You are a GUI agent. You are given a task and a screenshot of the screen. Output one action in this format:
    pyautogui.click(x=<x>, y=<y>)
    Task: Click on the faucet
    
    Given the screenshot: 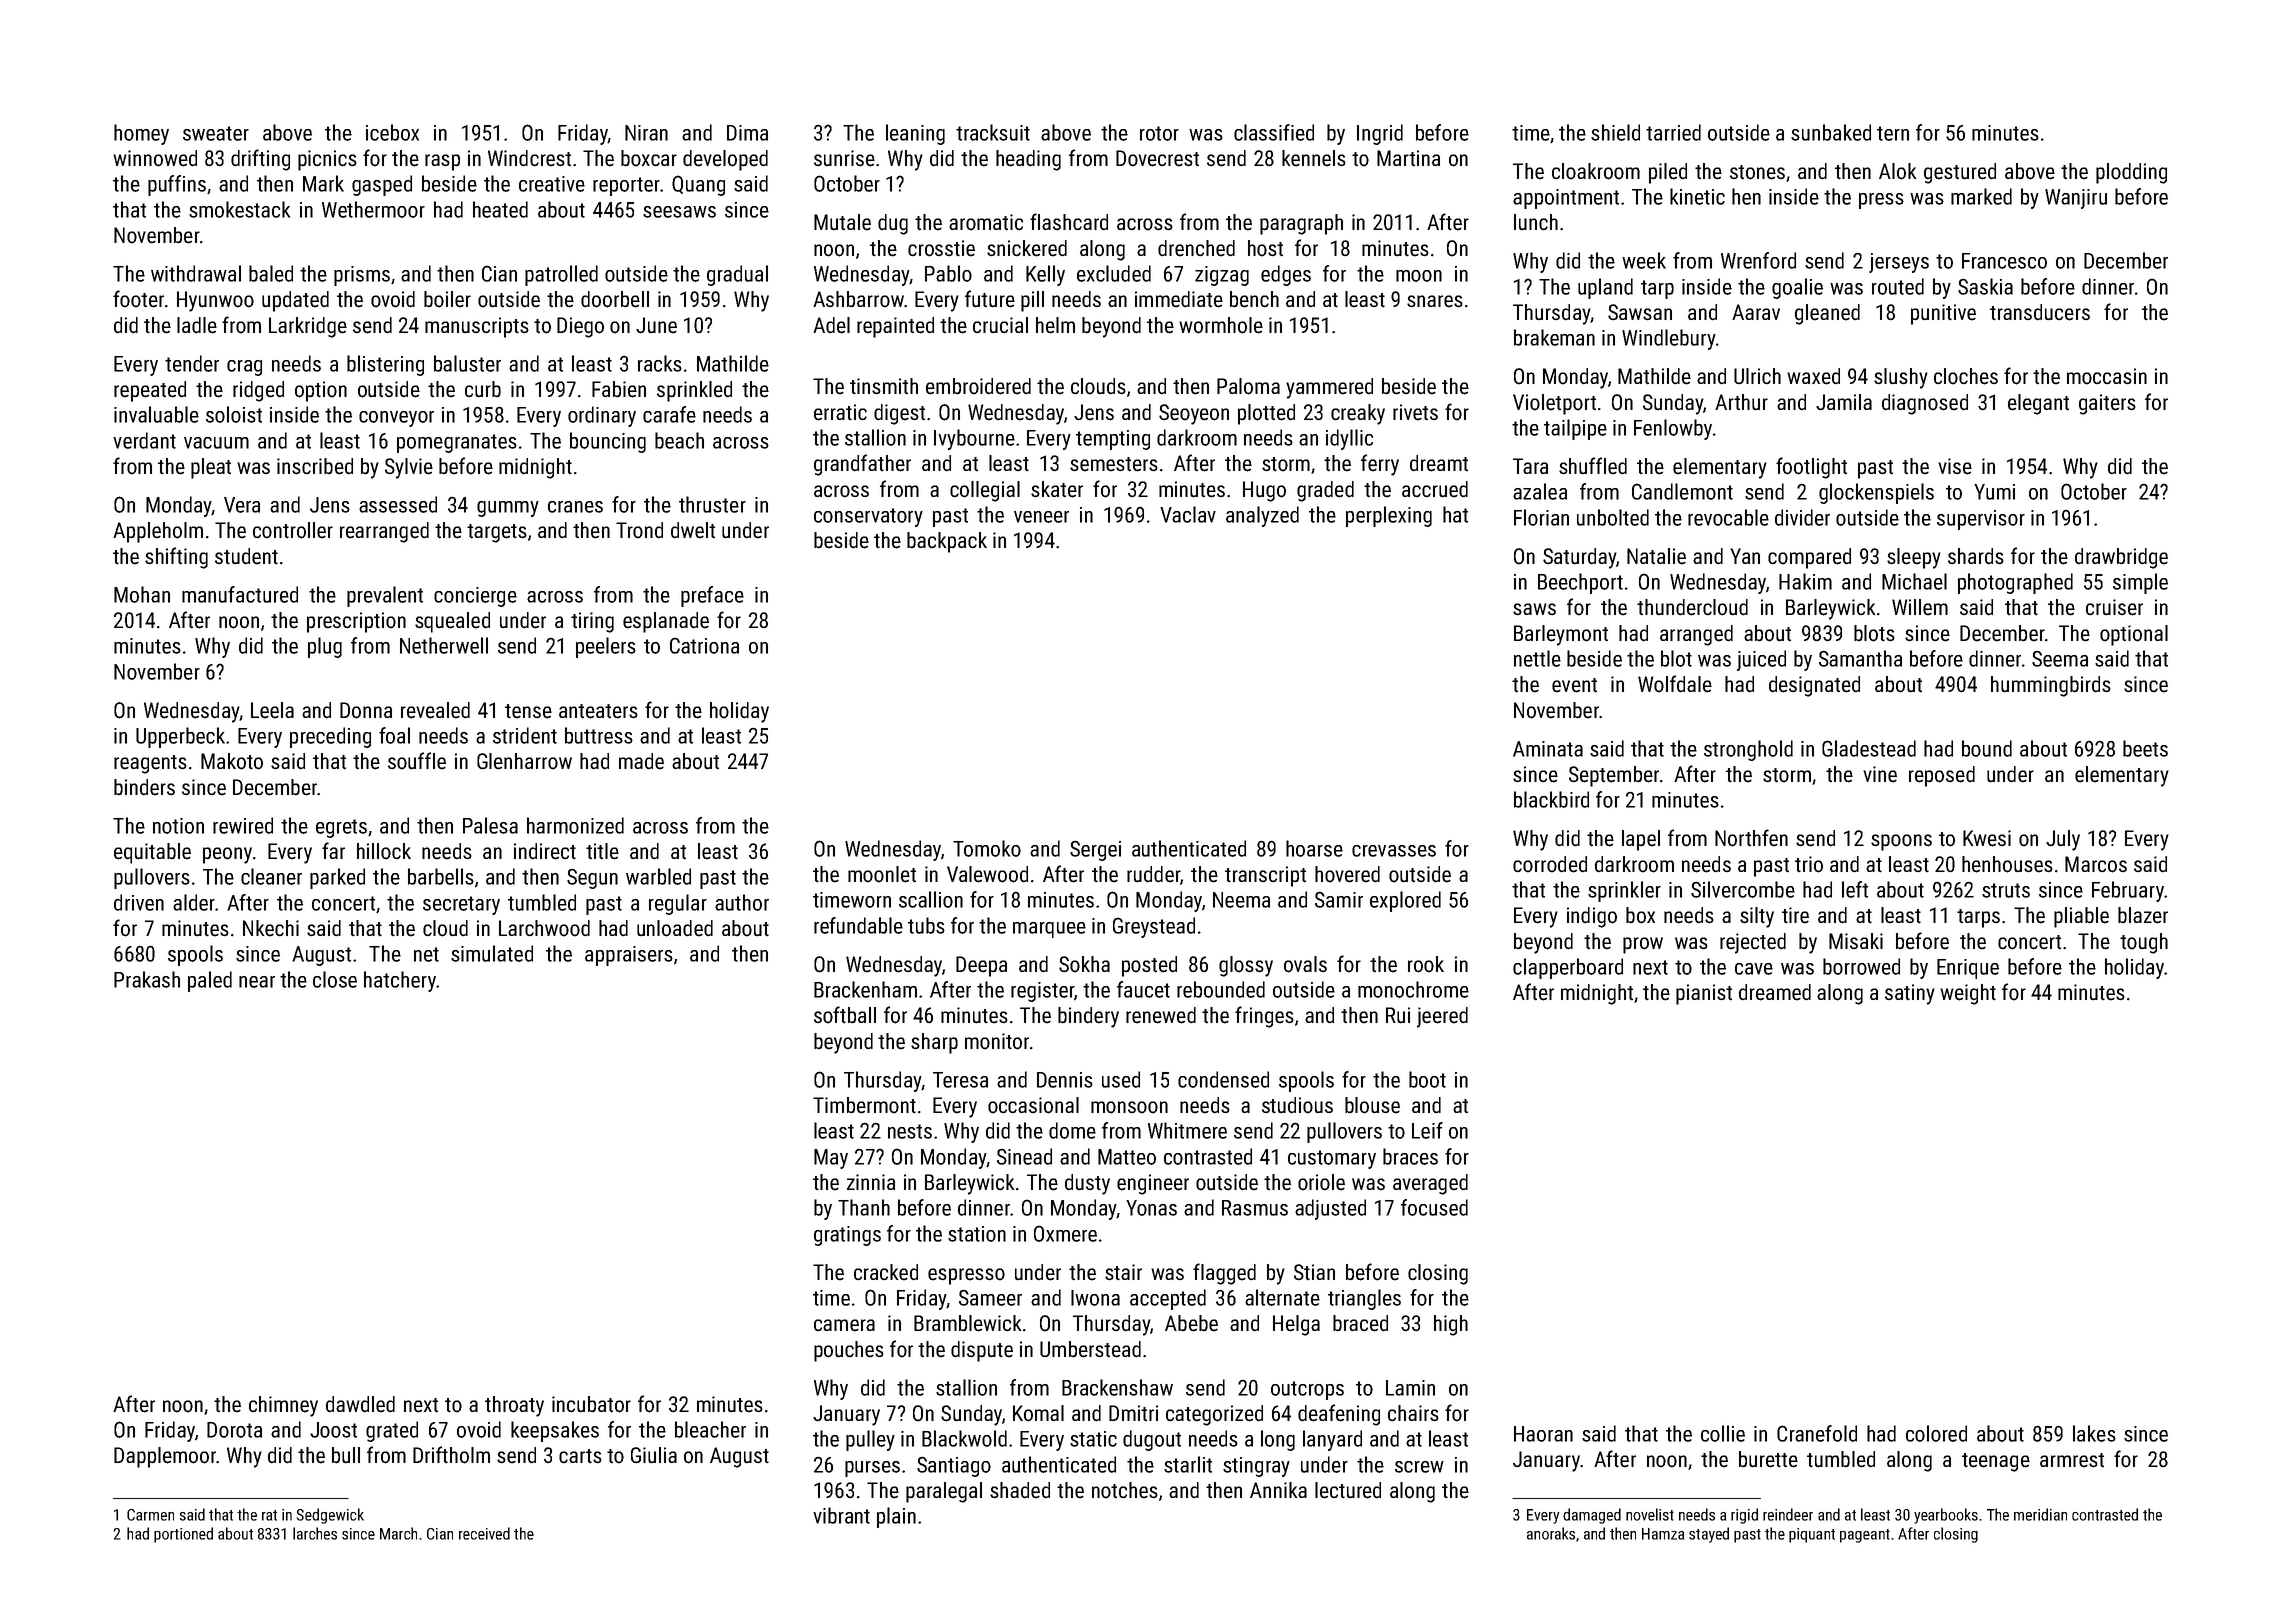 What is the action you would take?
    pyautogui.click(x=1143, y=989)
